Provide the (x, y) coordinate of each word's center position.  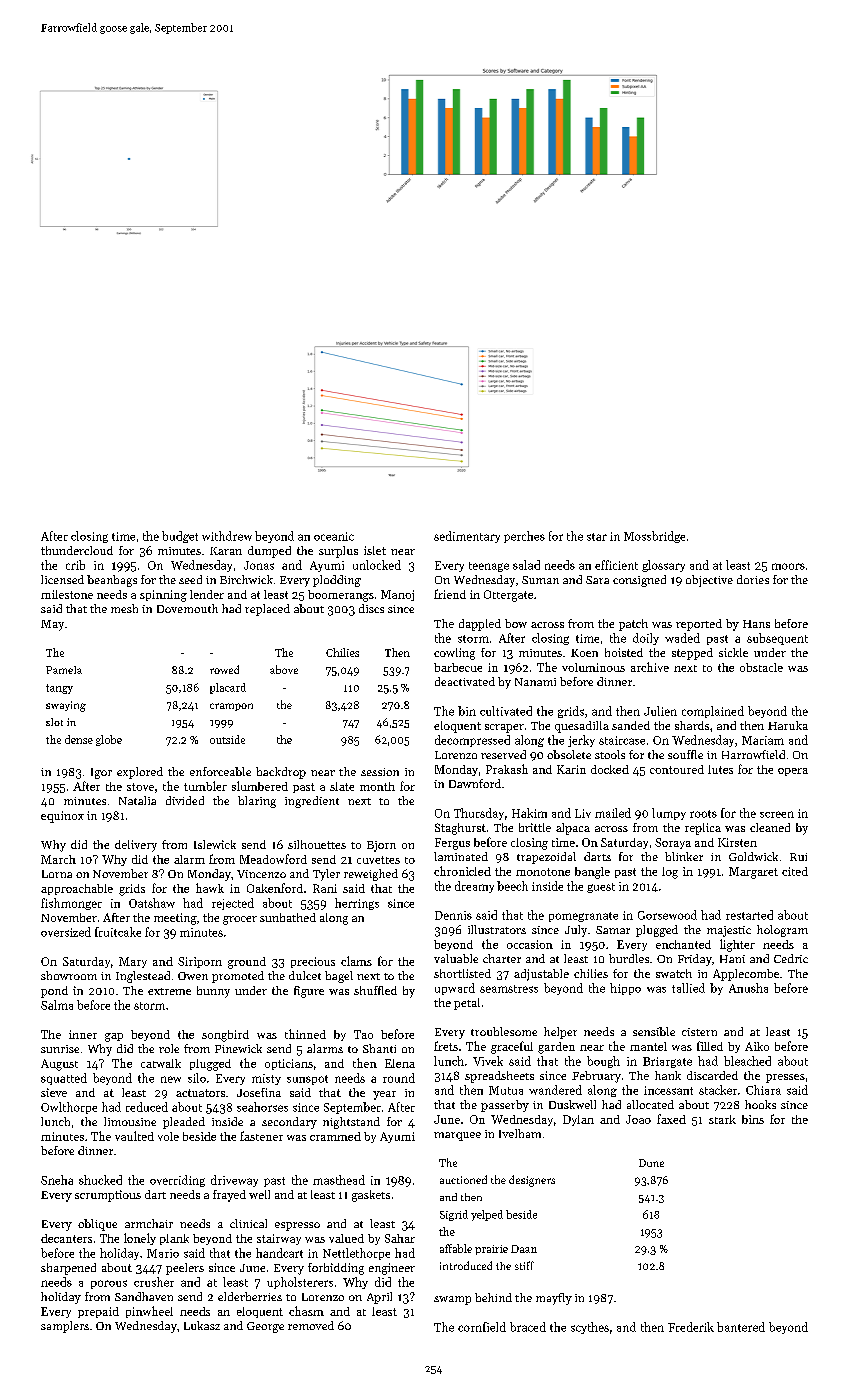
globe (109, 740)
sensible (654, 1031)
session (380, 772)
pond (54, 992)
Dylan (578, 1120)
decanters (66, 1238)
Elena (400, 1063)
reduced (147, 1107)
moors (788, 566)
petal (467, 1004)
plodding (337, 581)
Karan (226, 551)
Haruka (788, 725)
